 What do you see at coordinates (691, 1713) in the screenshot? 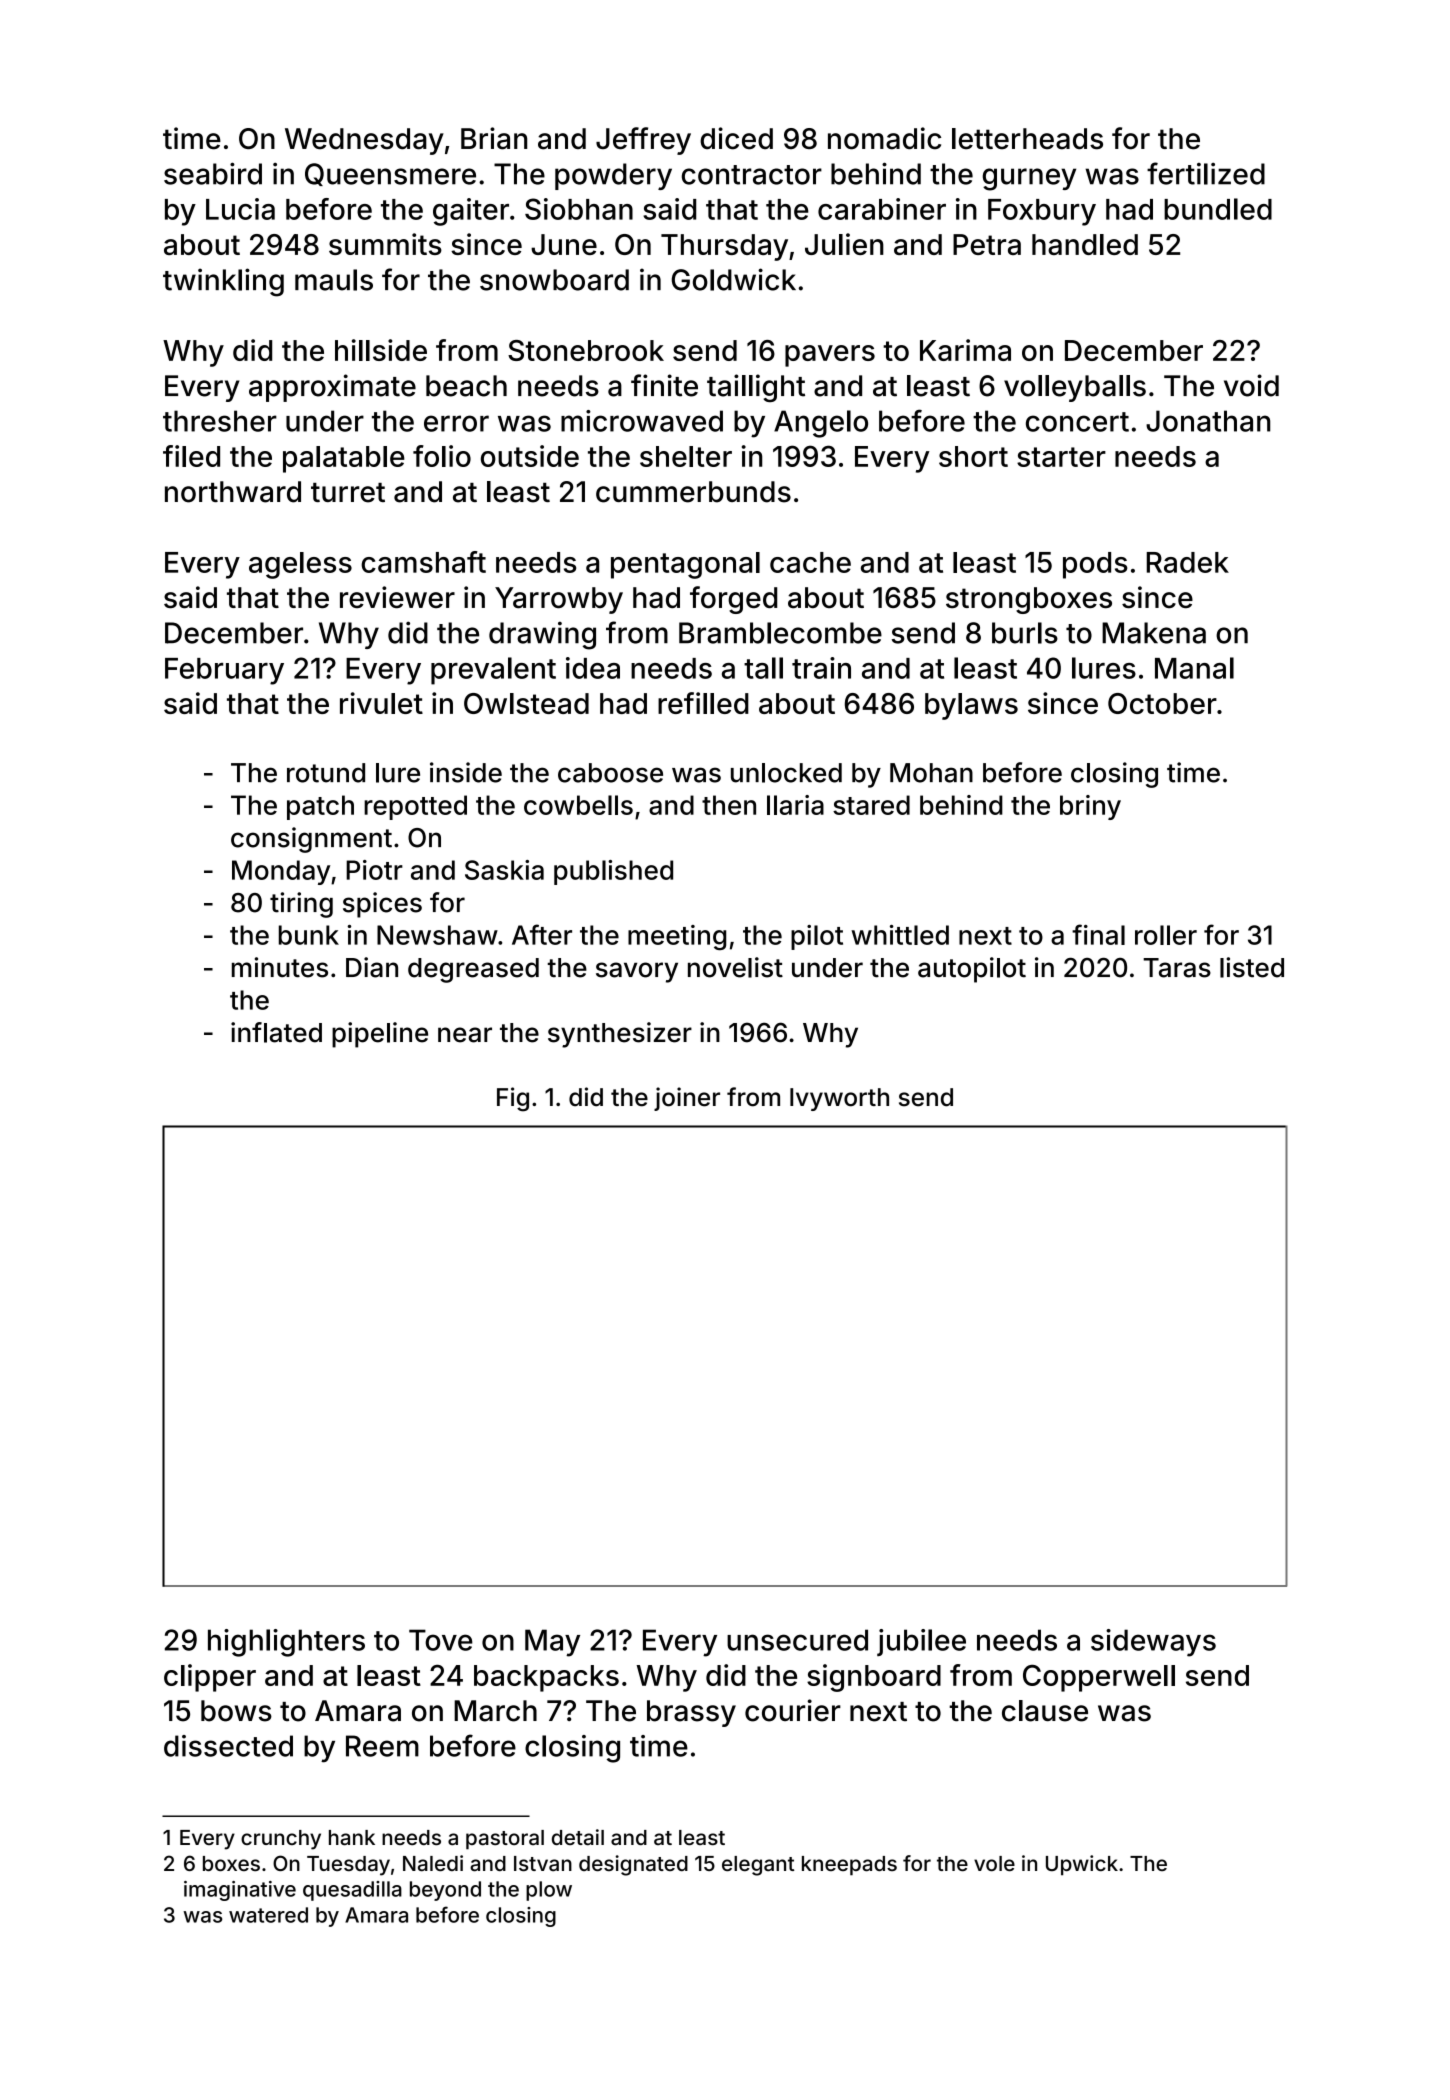
I see `brassy` at bounding box center [691, 1713].
